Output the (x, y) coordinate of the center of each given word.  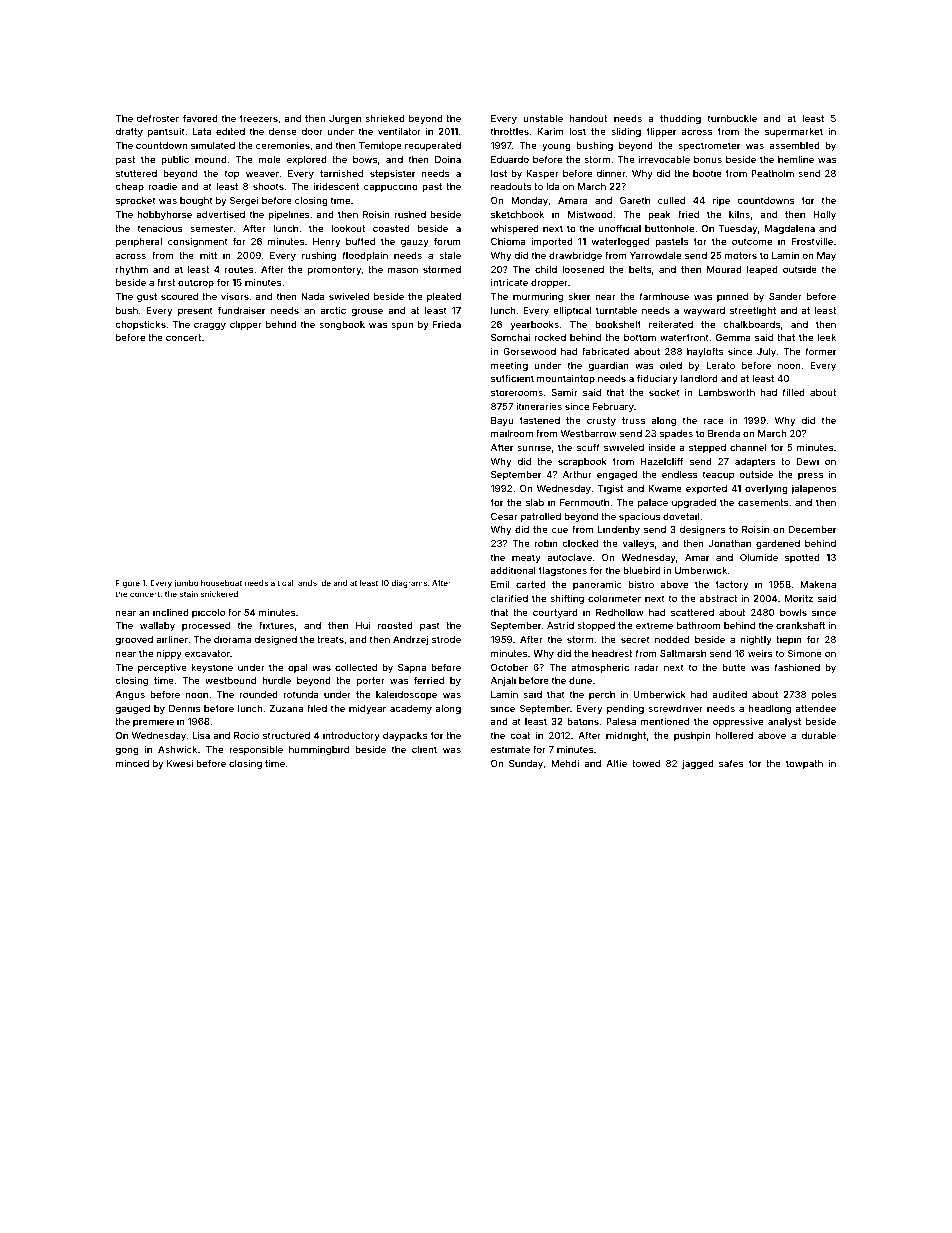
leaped (762, 270)
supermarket (794, 132)
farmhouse (664, 296)
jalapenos (813, 489)
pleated (444, 297)
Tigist (610, 489)
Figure (128, 584)
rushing (319, 256)
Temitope (380, 146)
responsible (256, 750)
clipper (246, 325)
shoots (268, 186)
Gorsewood (529, 351)
